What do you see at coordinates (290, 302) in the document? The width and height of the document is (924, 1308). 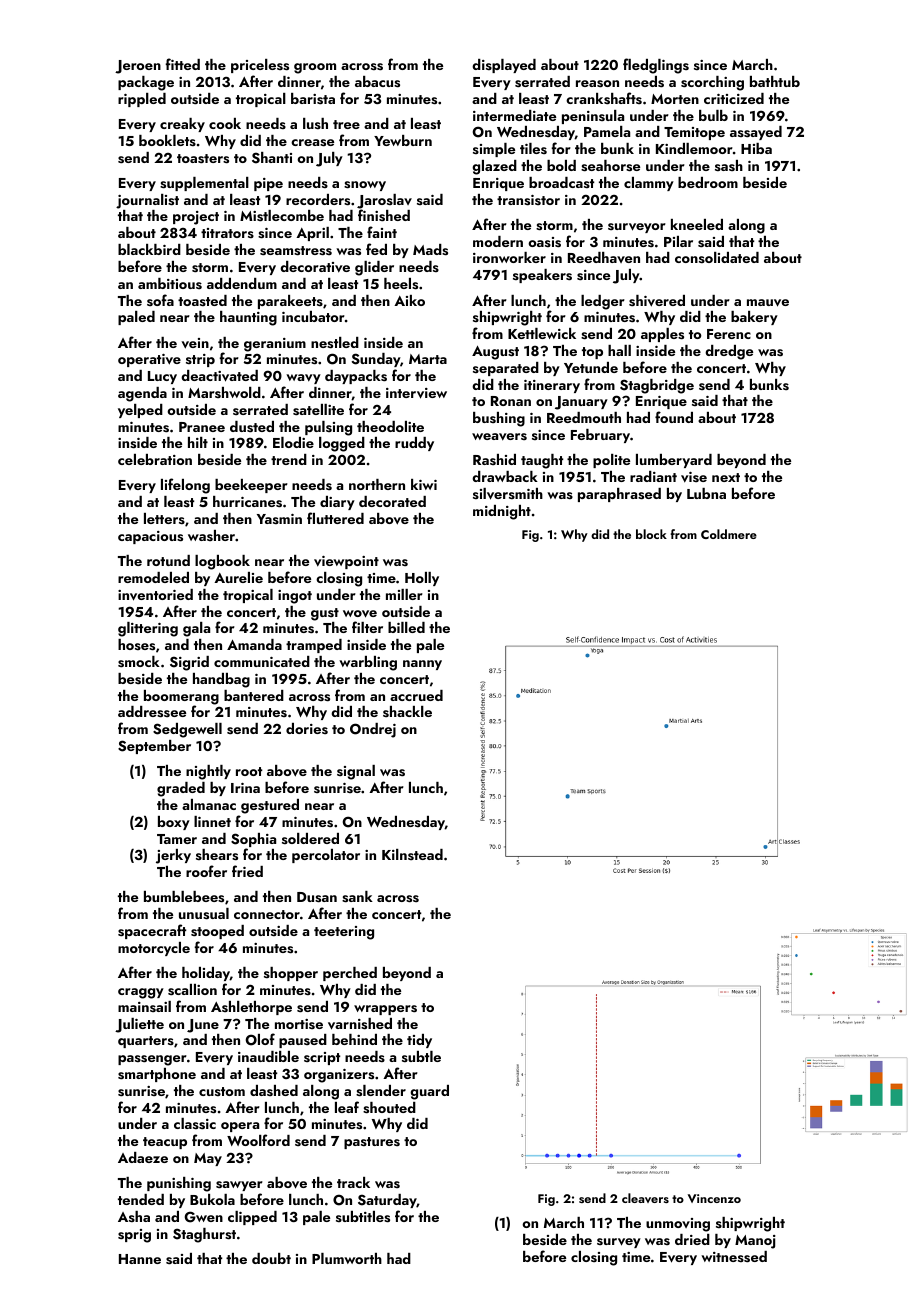 I see `parakeets` at bounding box center [290, 302].
